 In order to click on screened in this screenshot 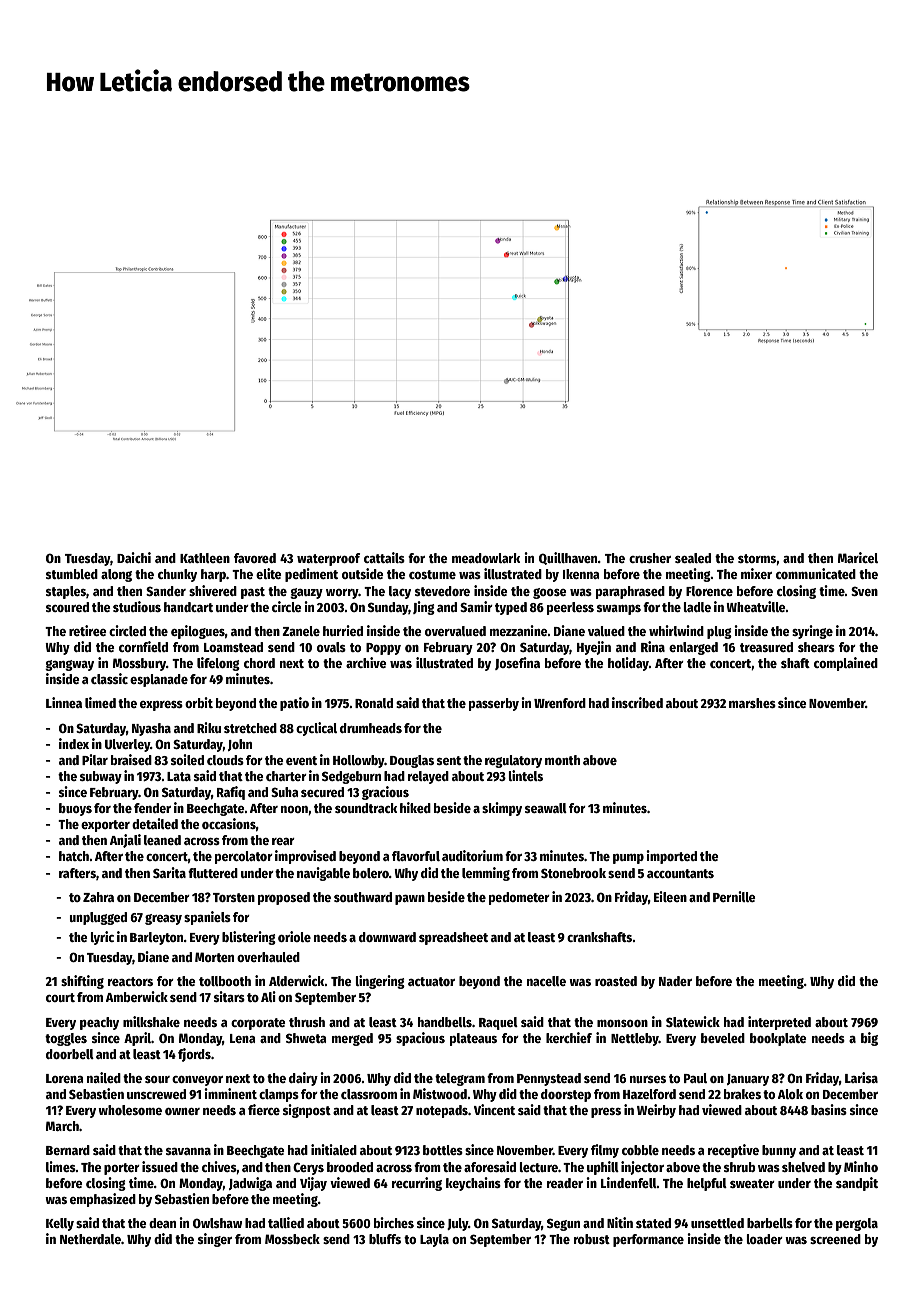, I will do `click(835, 1239)`.
